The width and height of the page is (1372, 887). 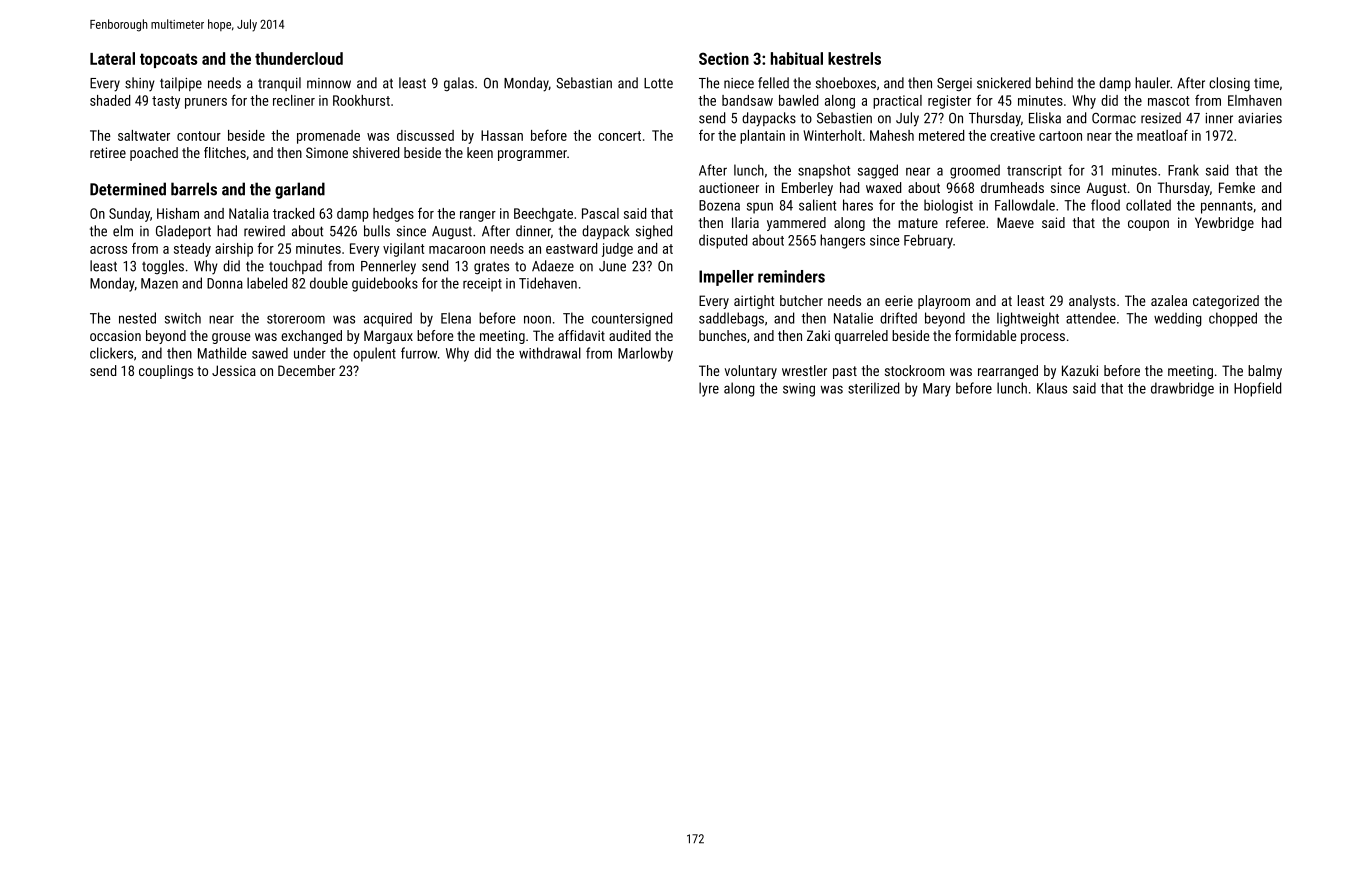 What do you see at coordinates (937, 390) in the page?
I see `Mary` at bounding box center [937, 390].
